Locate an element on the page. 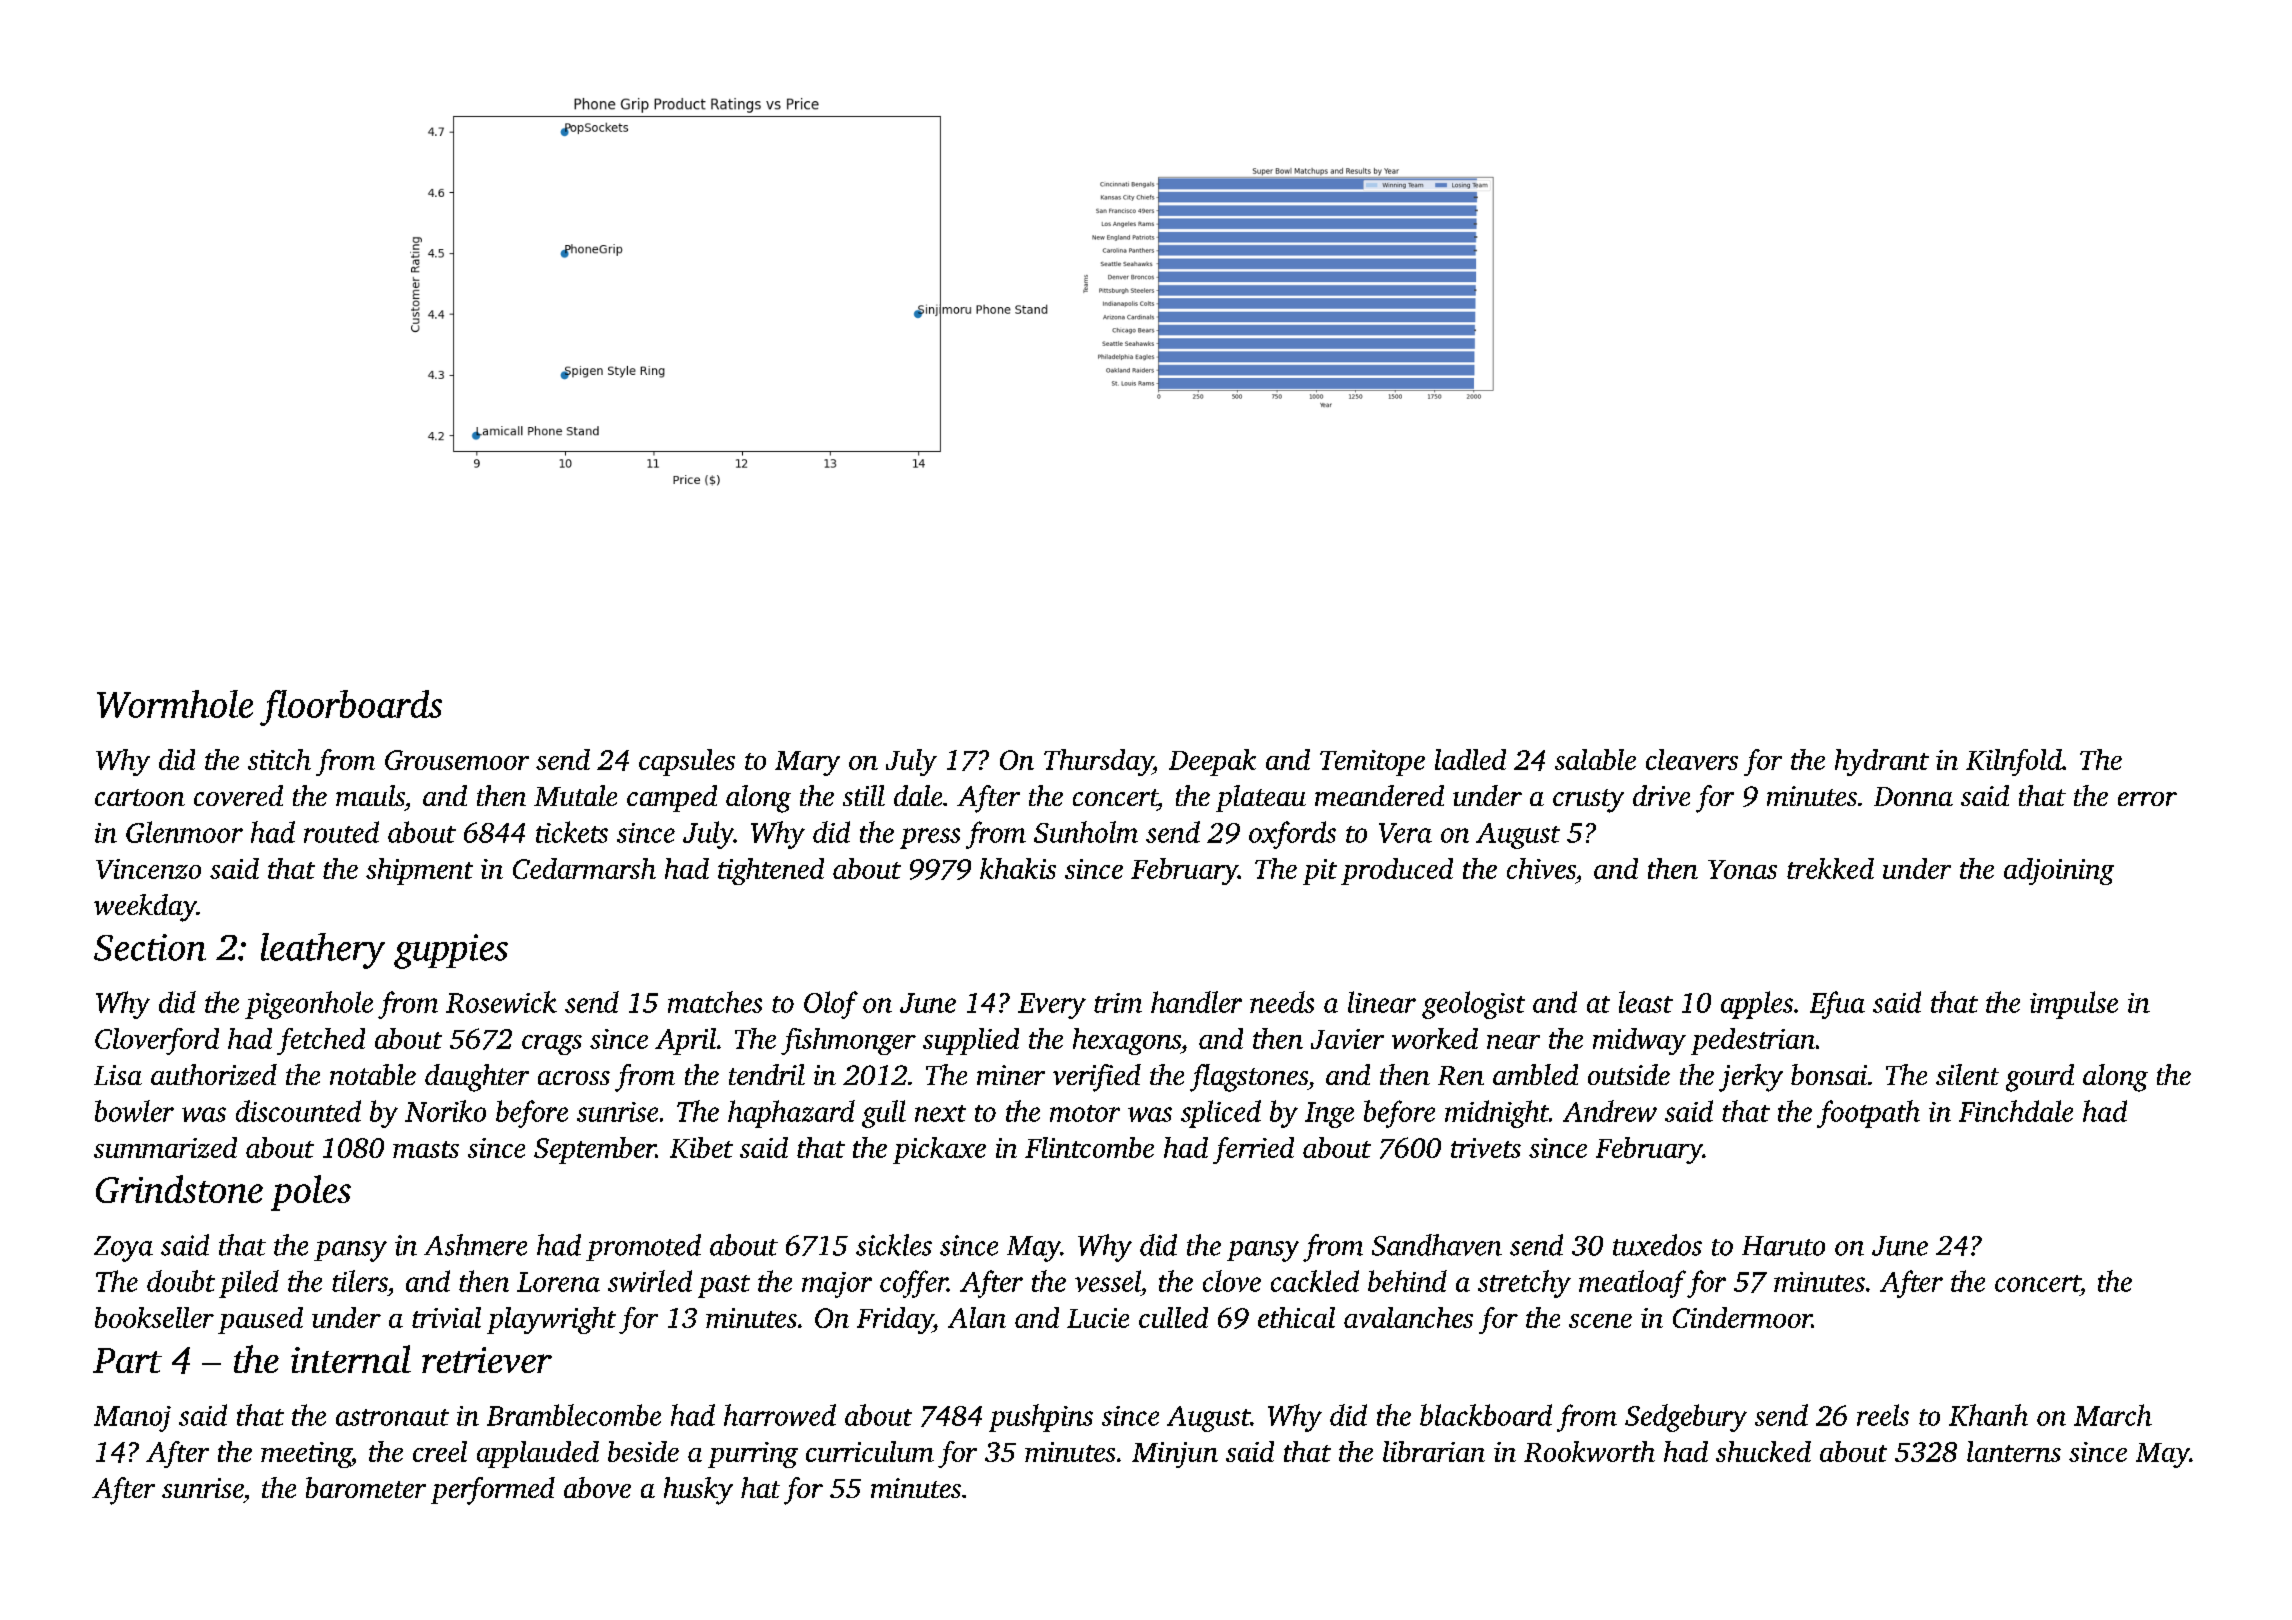 The width and height of the page is (2292, 1620). Deepak is located at coordinates (1212, 762).
